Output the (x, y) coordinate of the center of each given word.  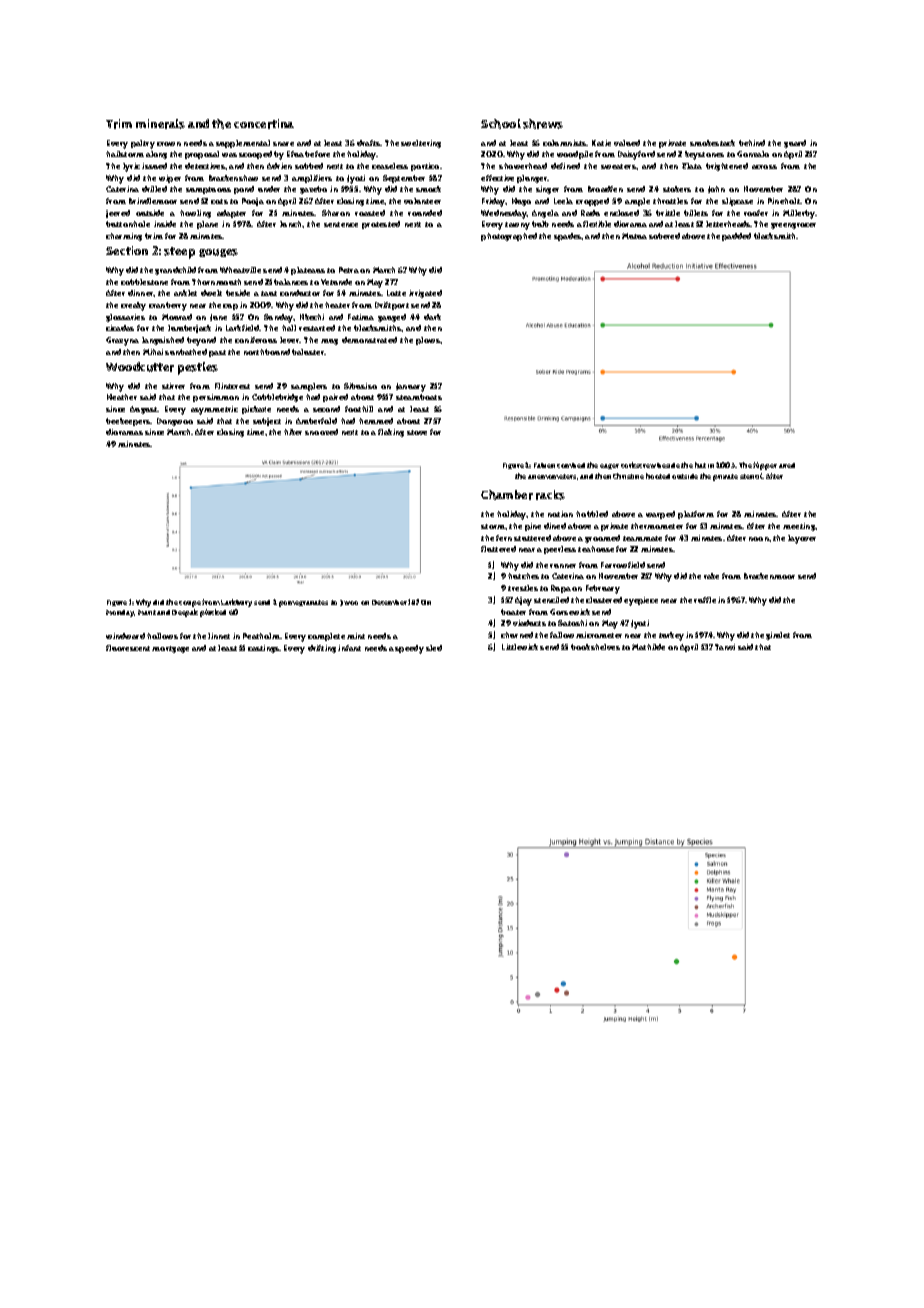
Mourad (177, 317)
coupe (190, 604)
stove (417, 432)
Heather (122, 397)
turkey (671, 636)
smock (428, 189)
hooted (658, 476)
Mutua (634, 236)
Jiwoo (349, 603)
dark (432, 317)
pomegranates (303, 603)
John (716, 189)
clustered (604, 600)
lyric (131, 167)
